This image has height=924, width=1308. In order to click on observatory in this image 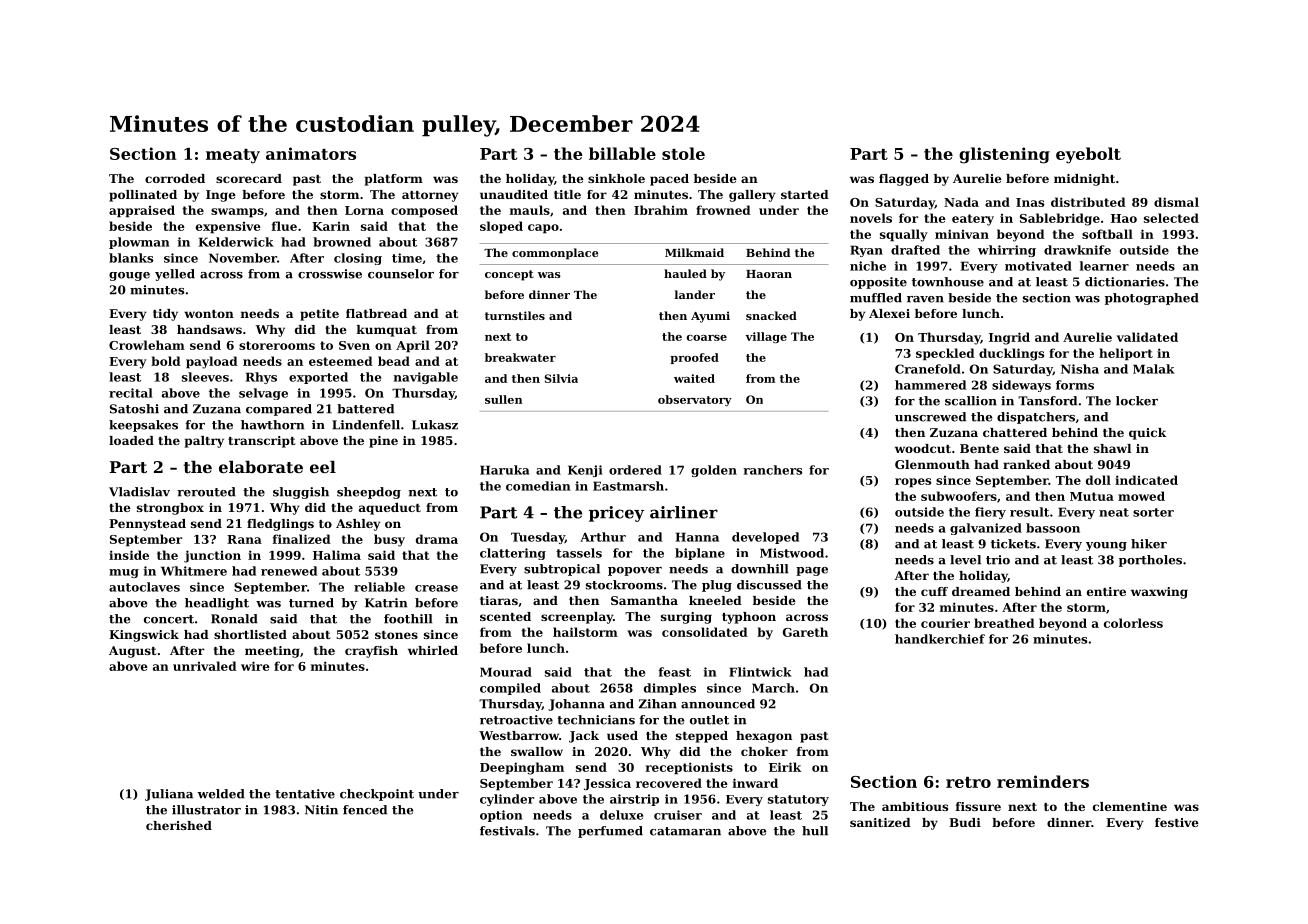, I will do `click(695, 400)`.
